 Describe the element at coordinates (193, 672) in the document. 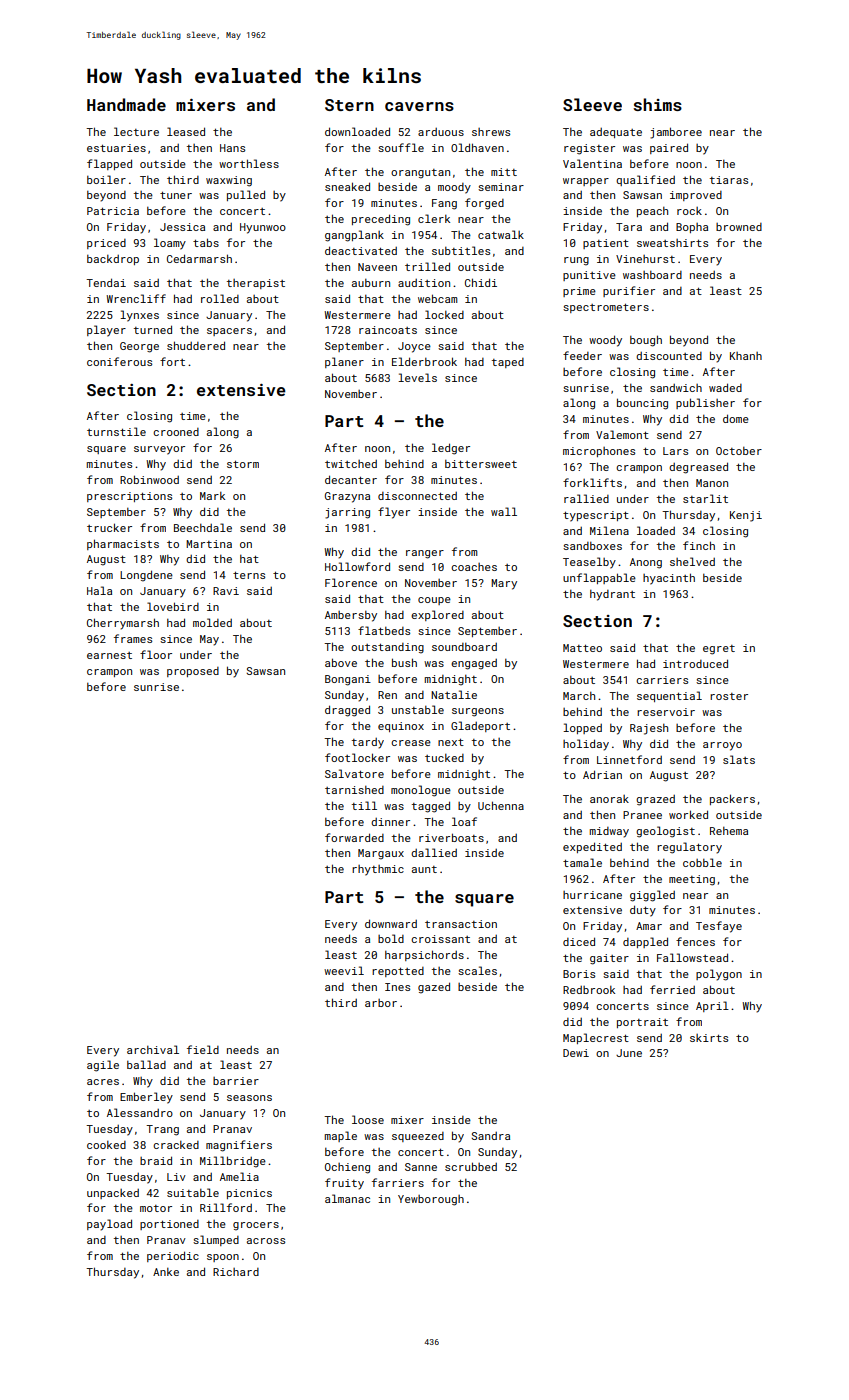

I see `proposed` at that location.
